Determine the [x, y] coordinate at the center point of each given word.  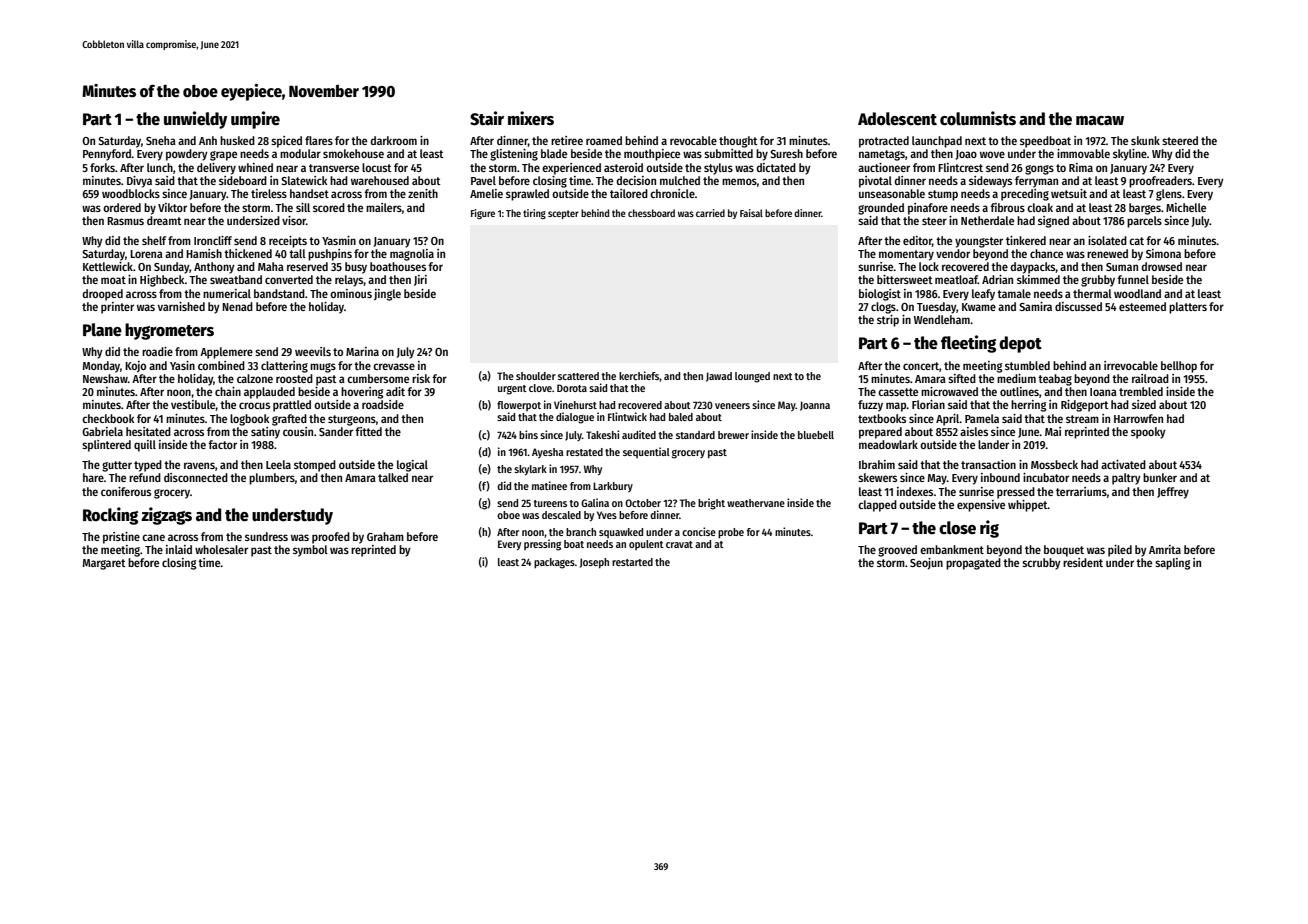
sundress [266, 536]
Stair [487, 118]
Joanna [815, 406]
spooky [1148, 433]
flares [319, 140]
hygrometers [169, 331]
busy [356, 268]
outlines [1019, 391]
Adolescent [897, 119]
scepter [563, 214]
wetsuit [1069, 193]
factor [222, 444]
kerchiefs [639, 376]
